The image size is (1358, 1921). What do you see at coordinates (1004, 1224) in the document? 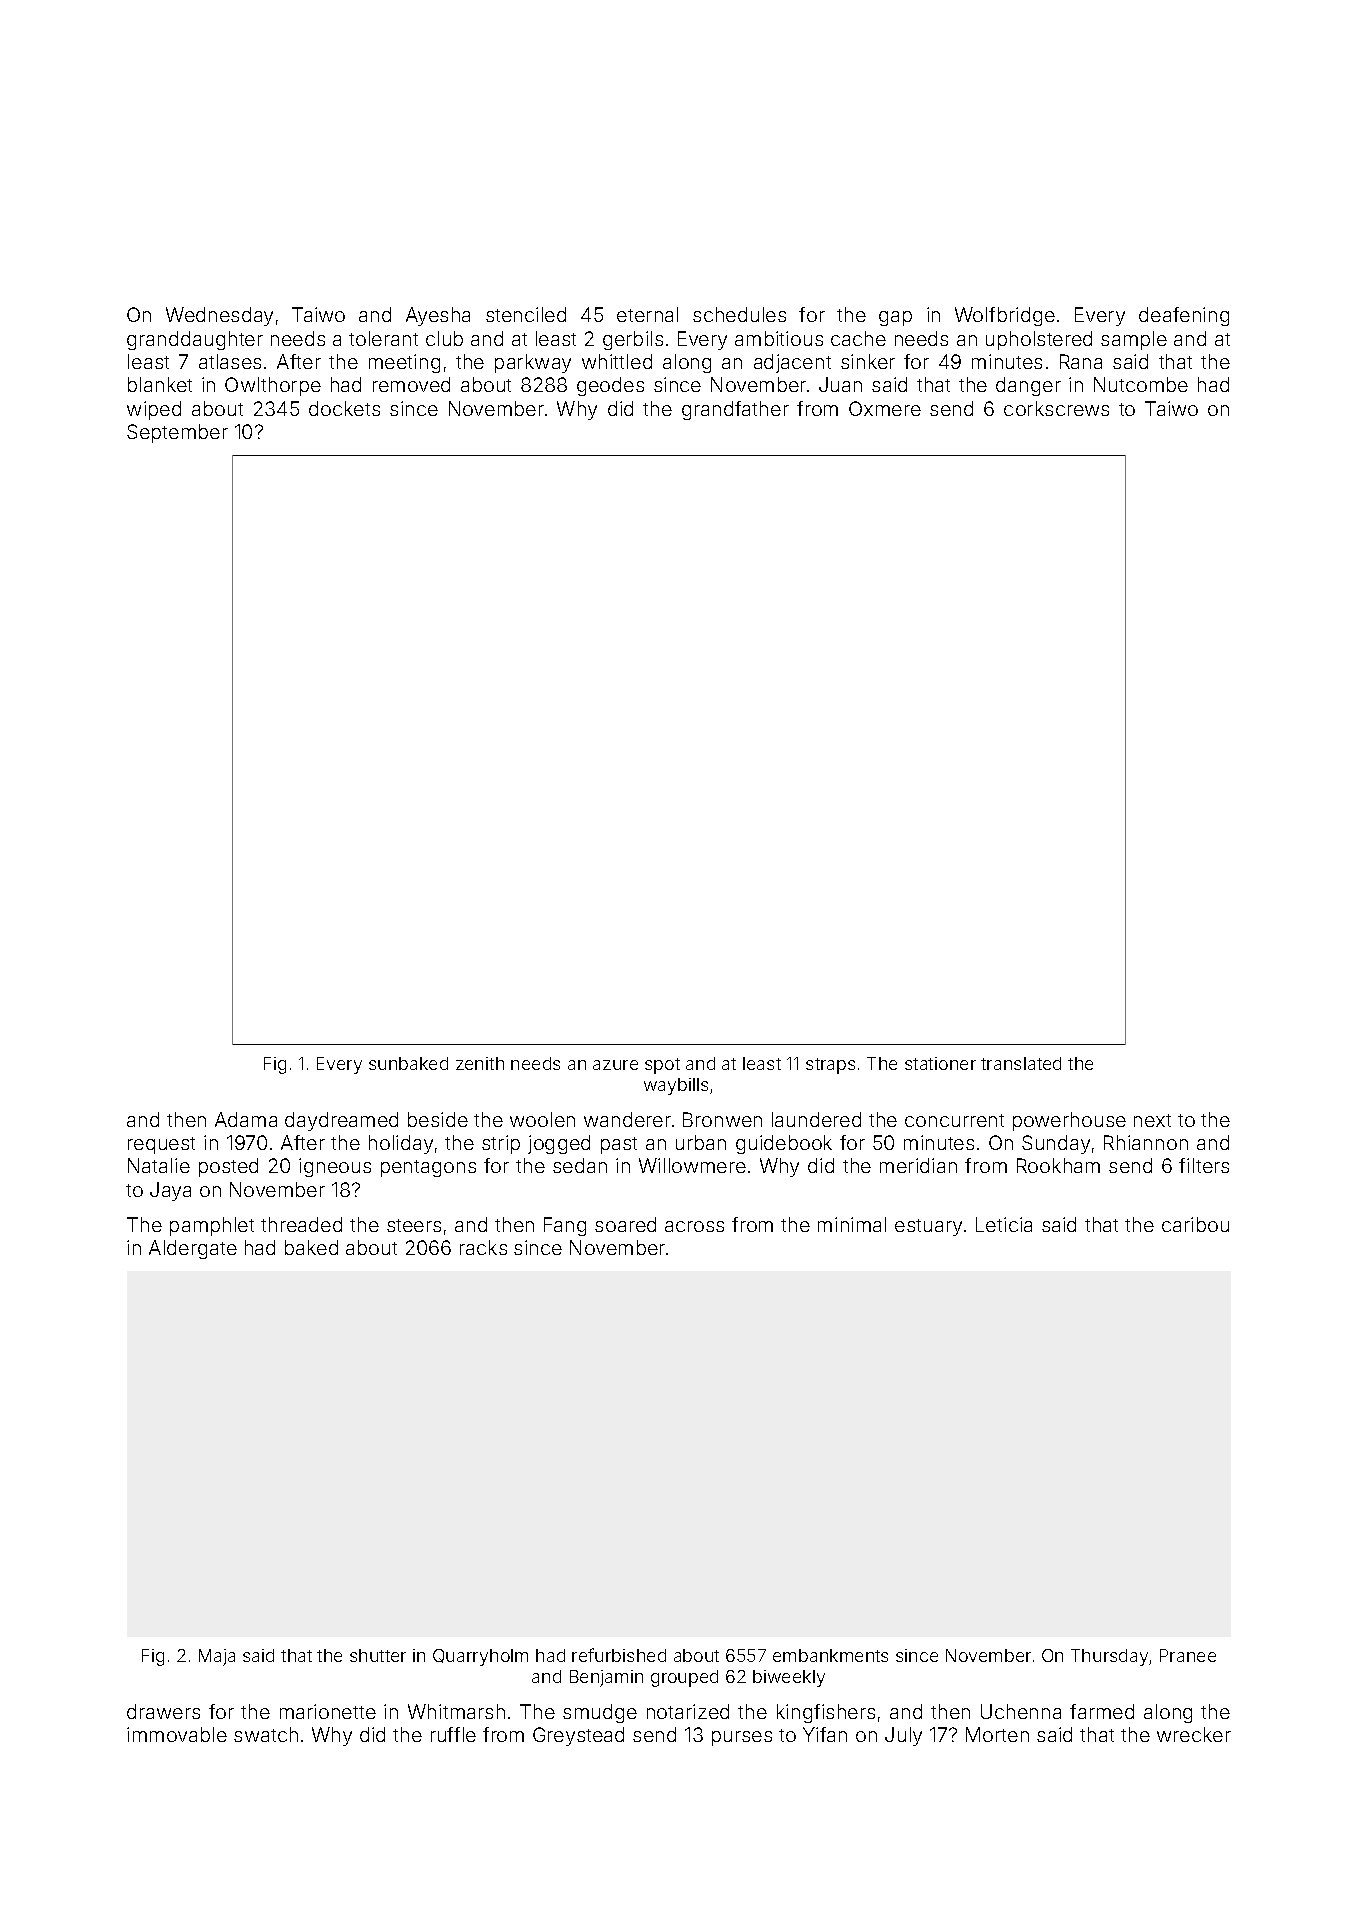
I see `Leticia` at bounding box center [1004, 1224].
